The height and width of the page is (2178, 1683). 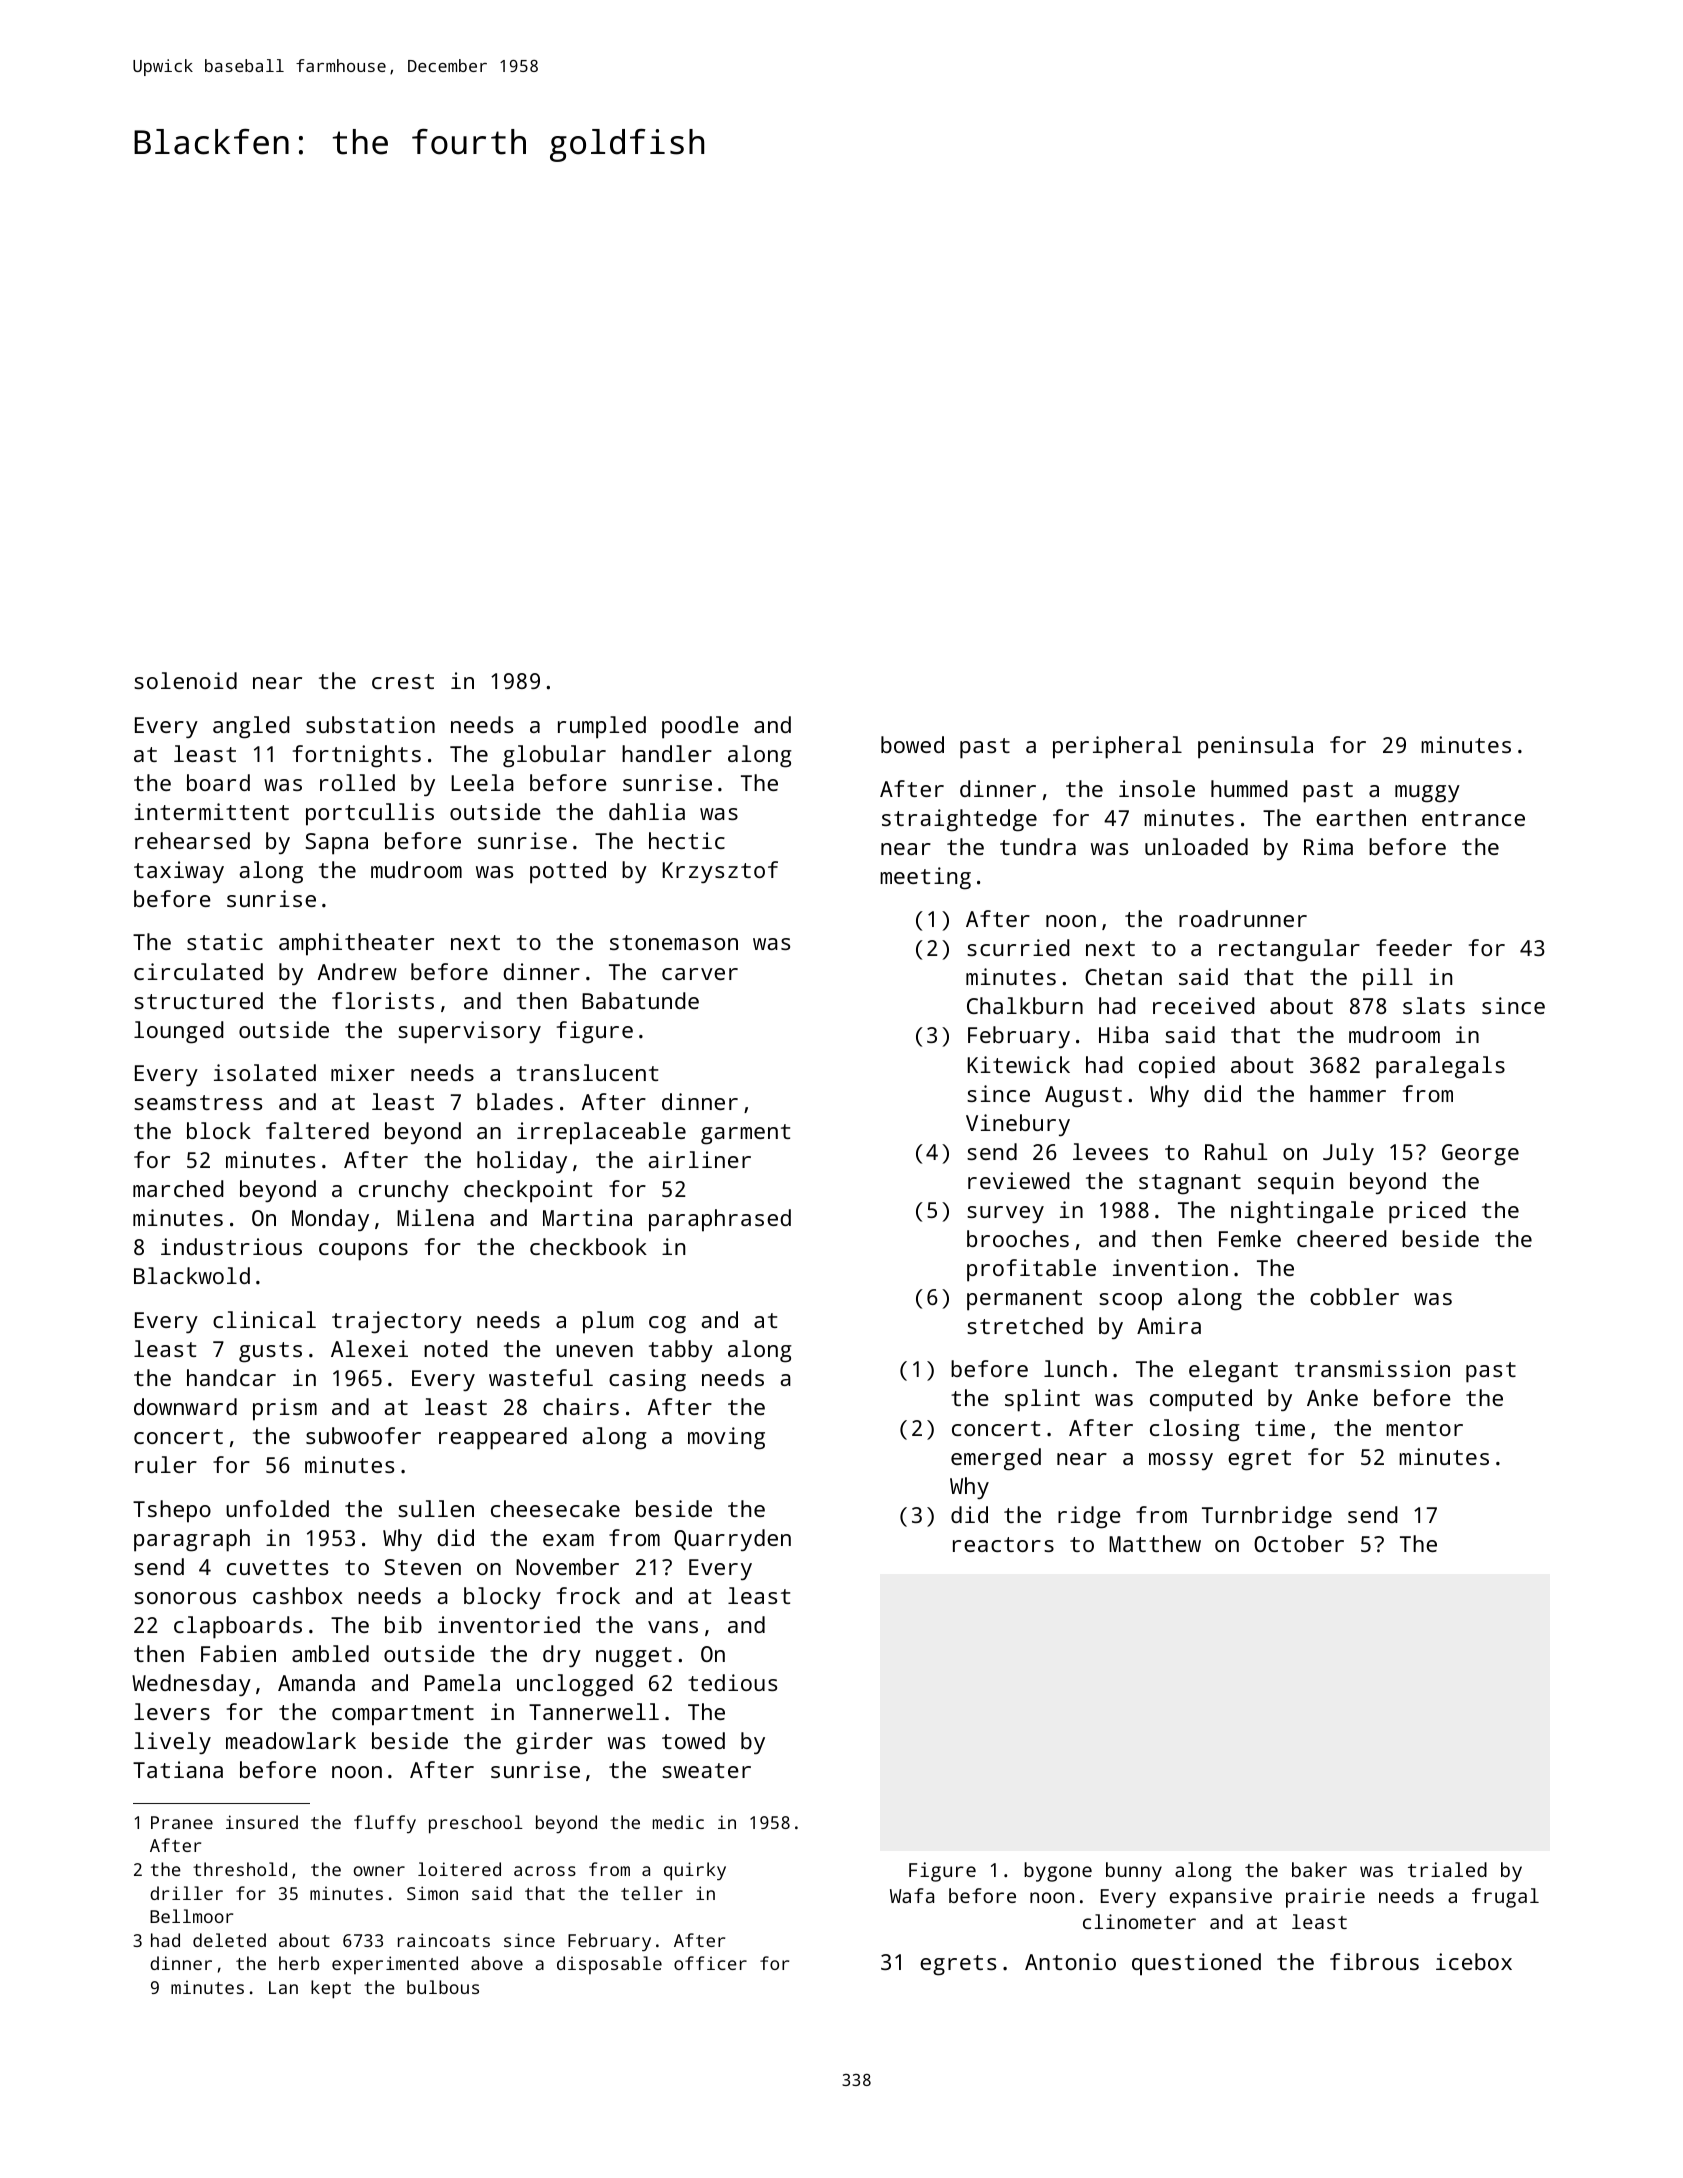 What do you see at coordinates (331, 1989) in the page?
I see `kept` at bounding box center [331, 1989].
